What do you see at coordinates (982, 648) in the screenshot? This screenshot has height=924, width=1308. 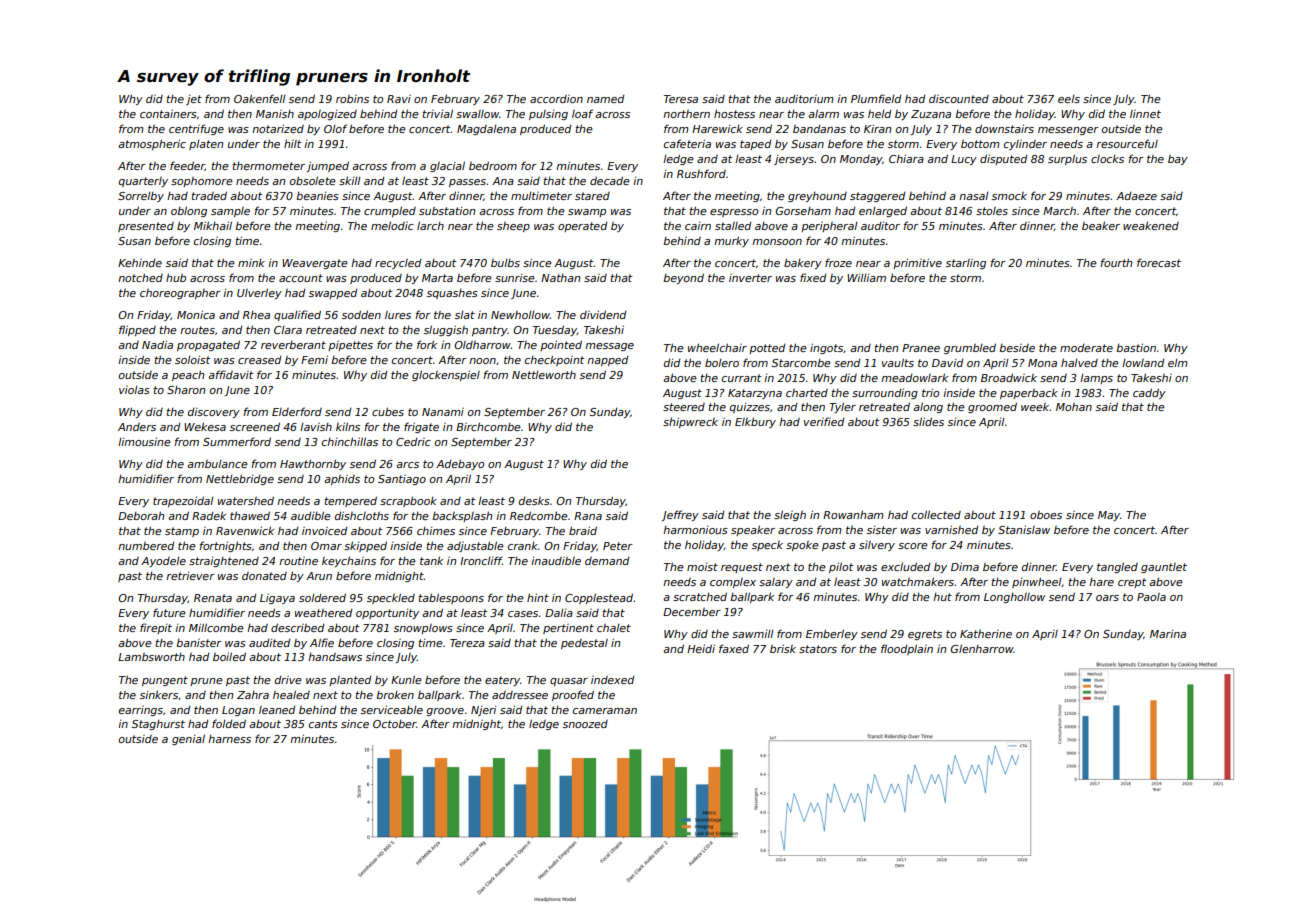 I see `Glenharrow` at bounding box center [982, 648].
